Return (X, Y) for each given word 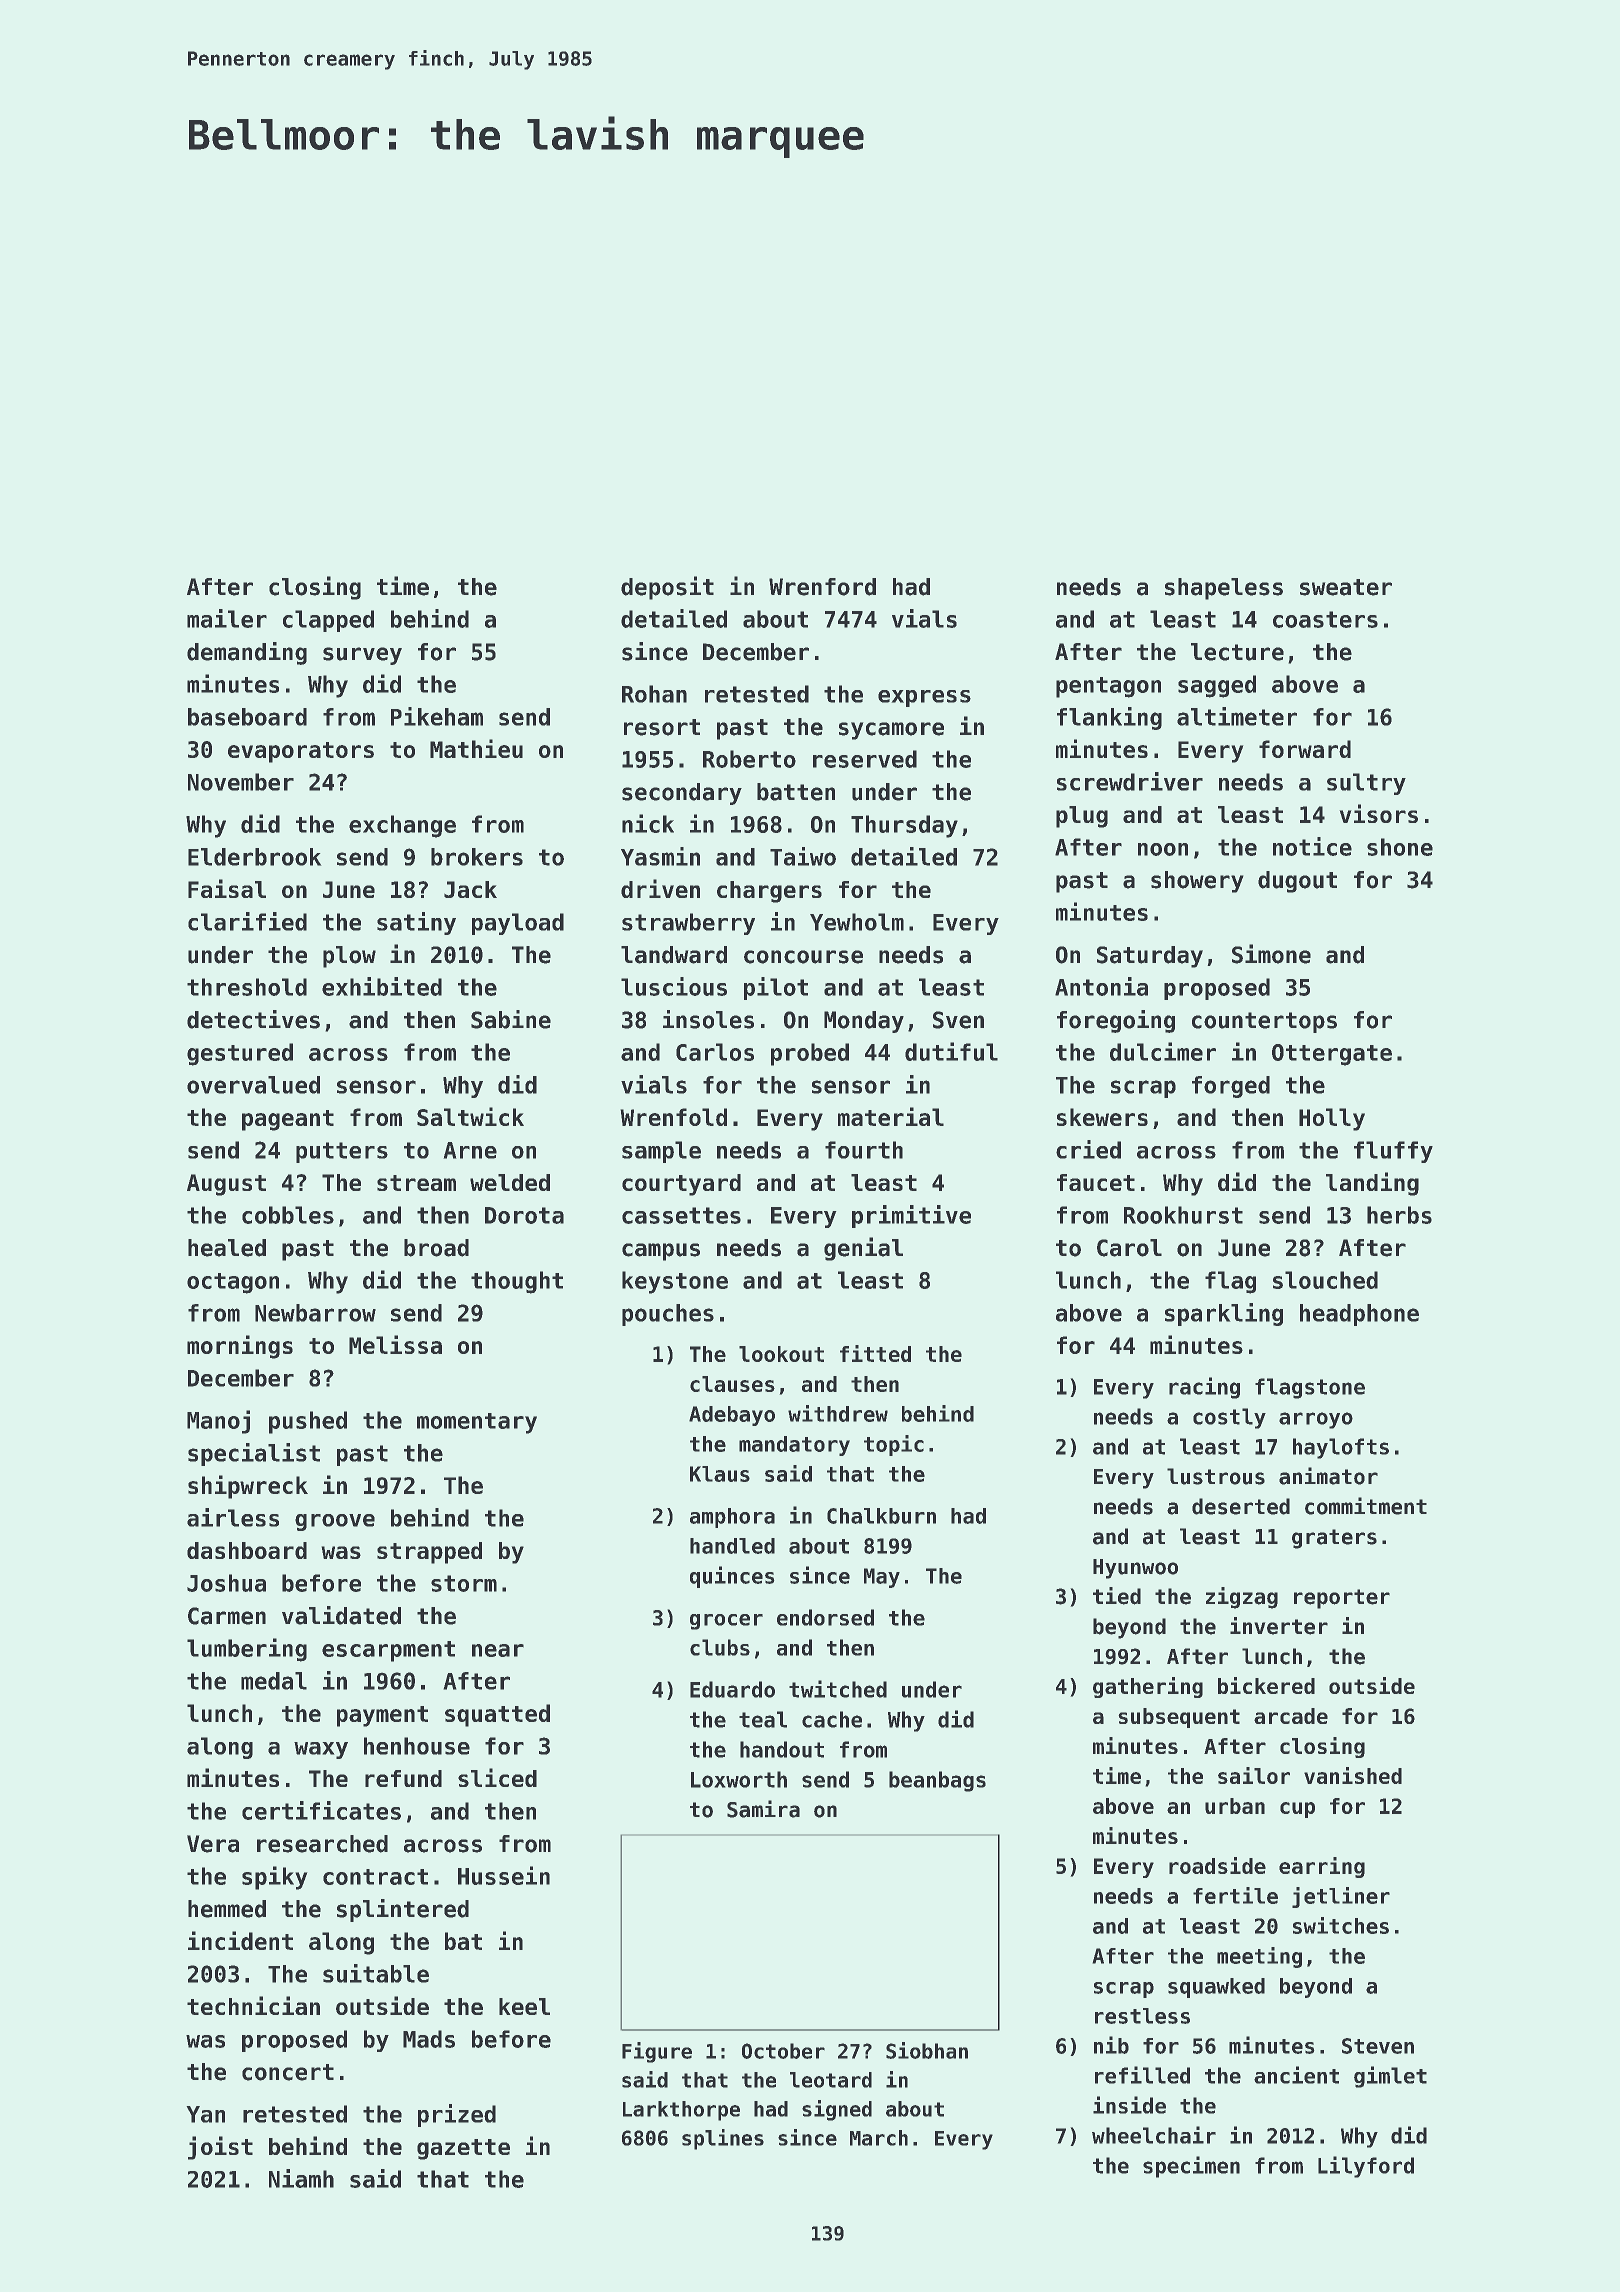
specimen (1191, 2167)
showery (1197, 882)
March (879, 2138)
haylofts (1341, 1448)
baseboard (247, 717)
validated (341, 1615)
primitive (911, 1216)
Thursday (904, 826)
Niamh (301, 2178)
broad (436, 1248)
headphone (1359, 1315)
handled (732, 1546)
